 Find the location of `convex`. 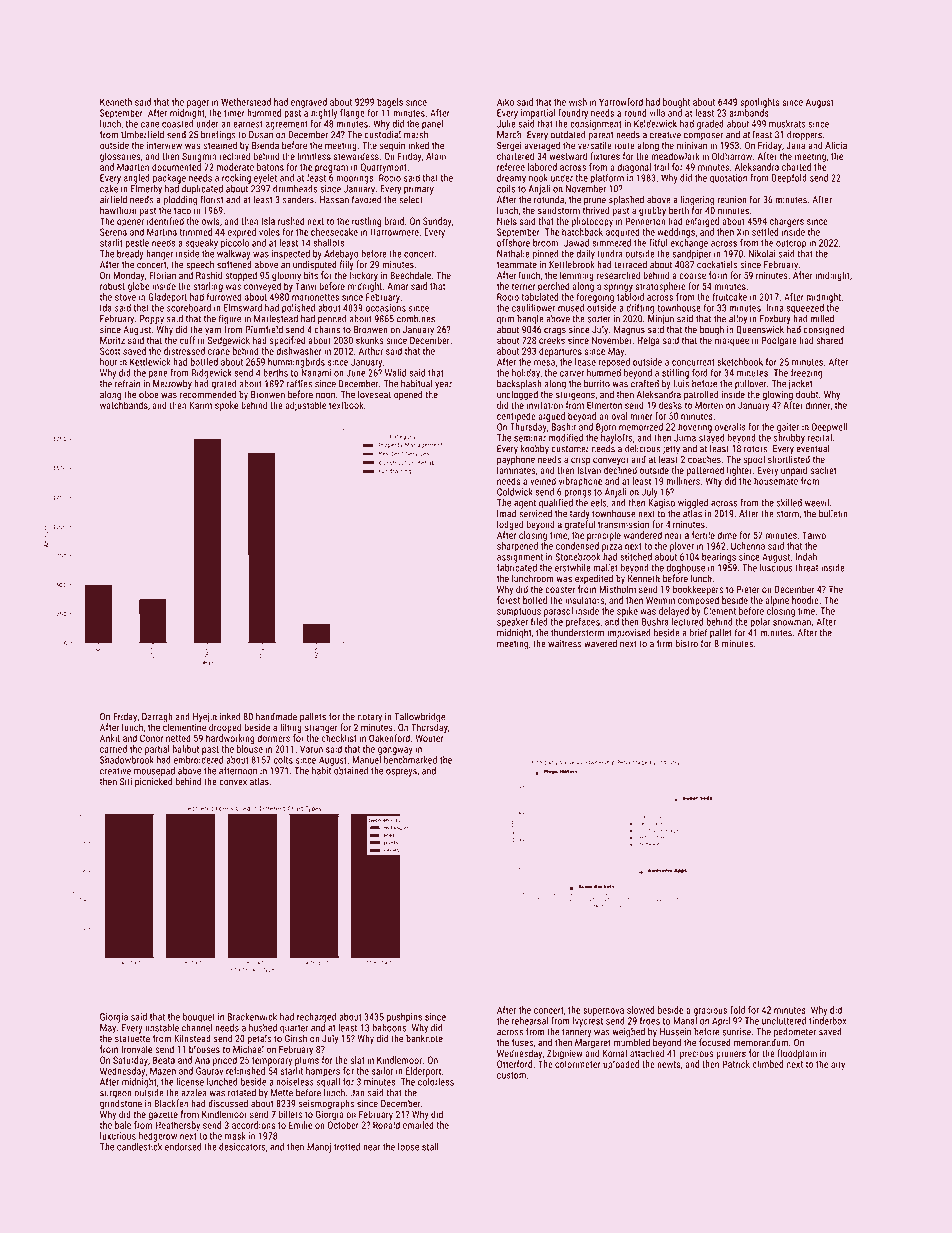

convex is located at coordinates (233, 782).
